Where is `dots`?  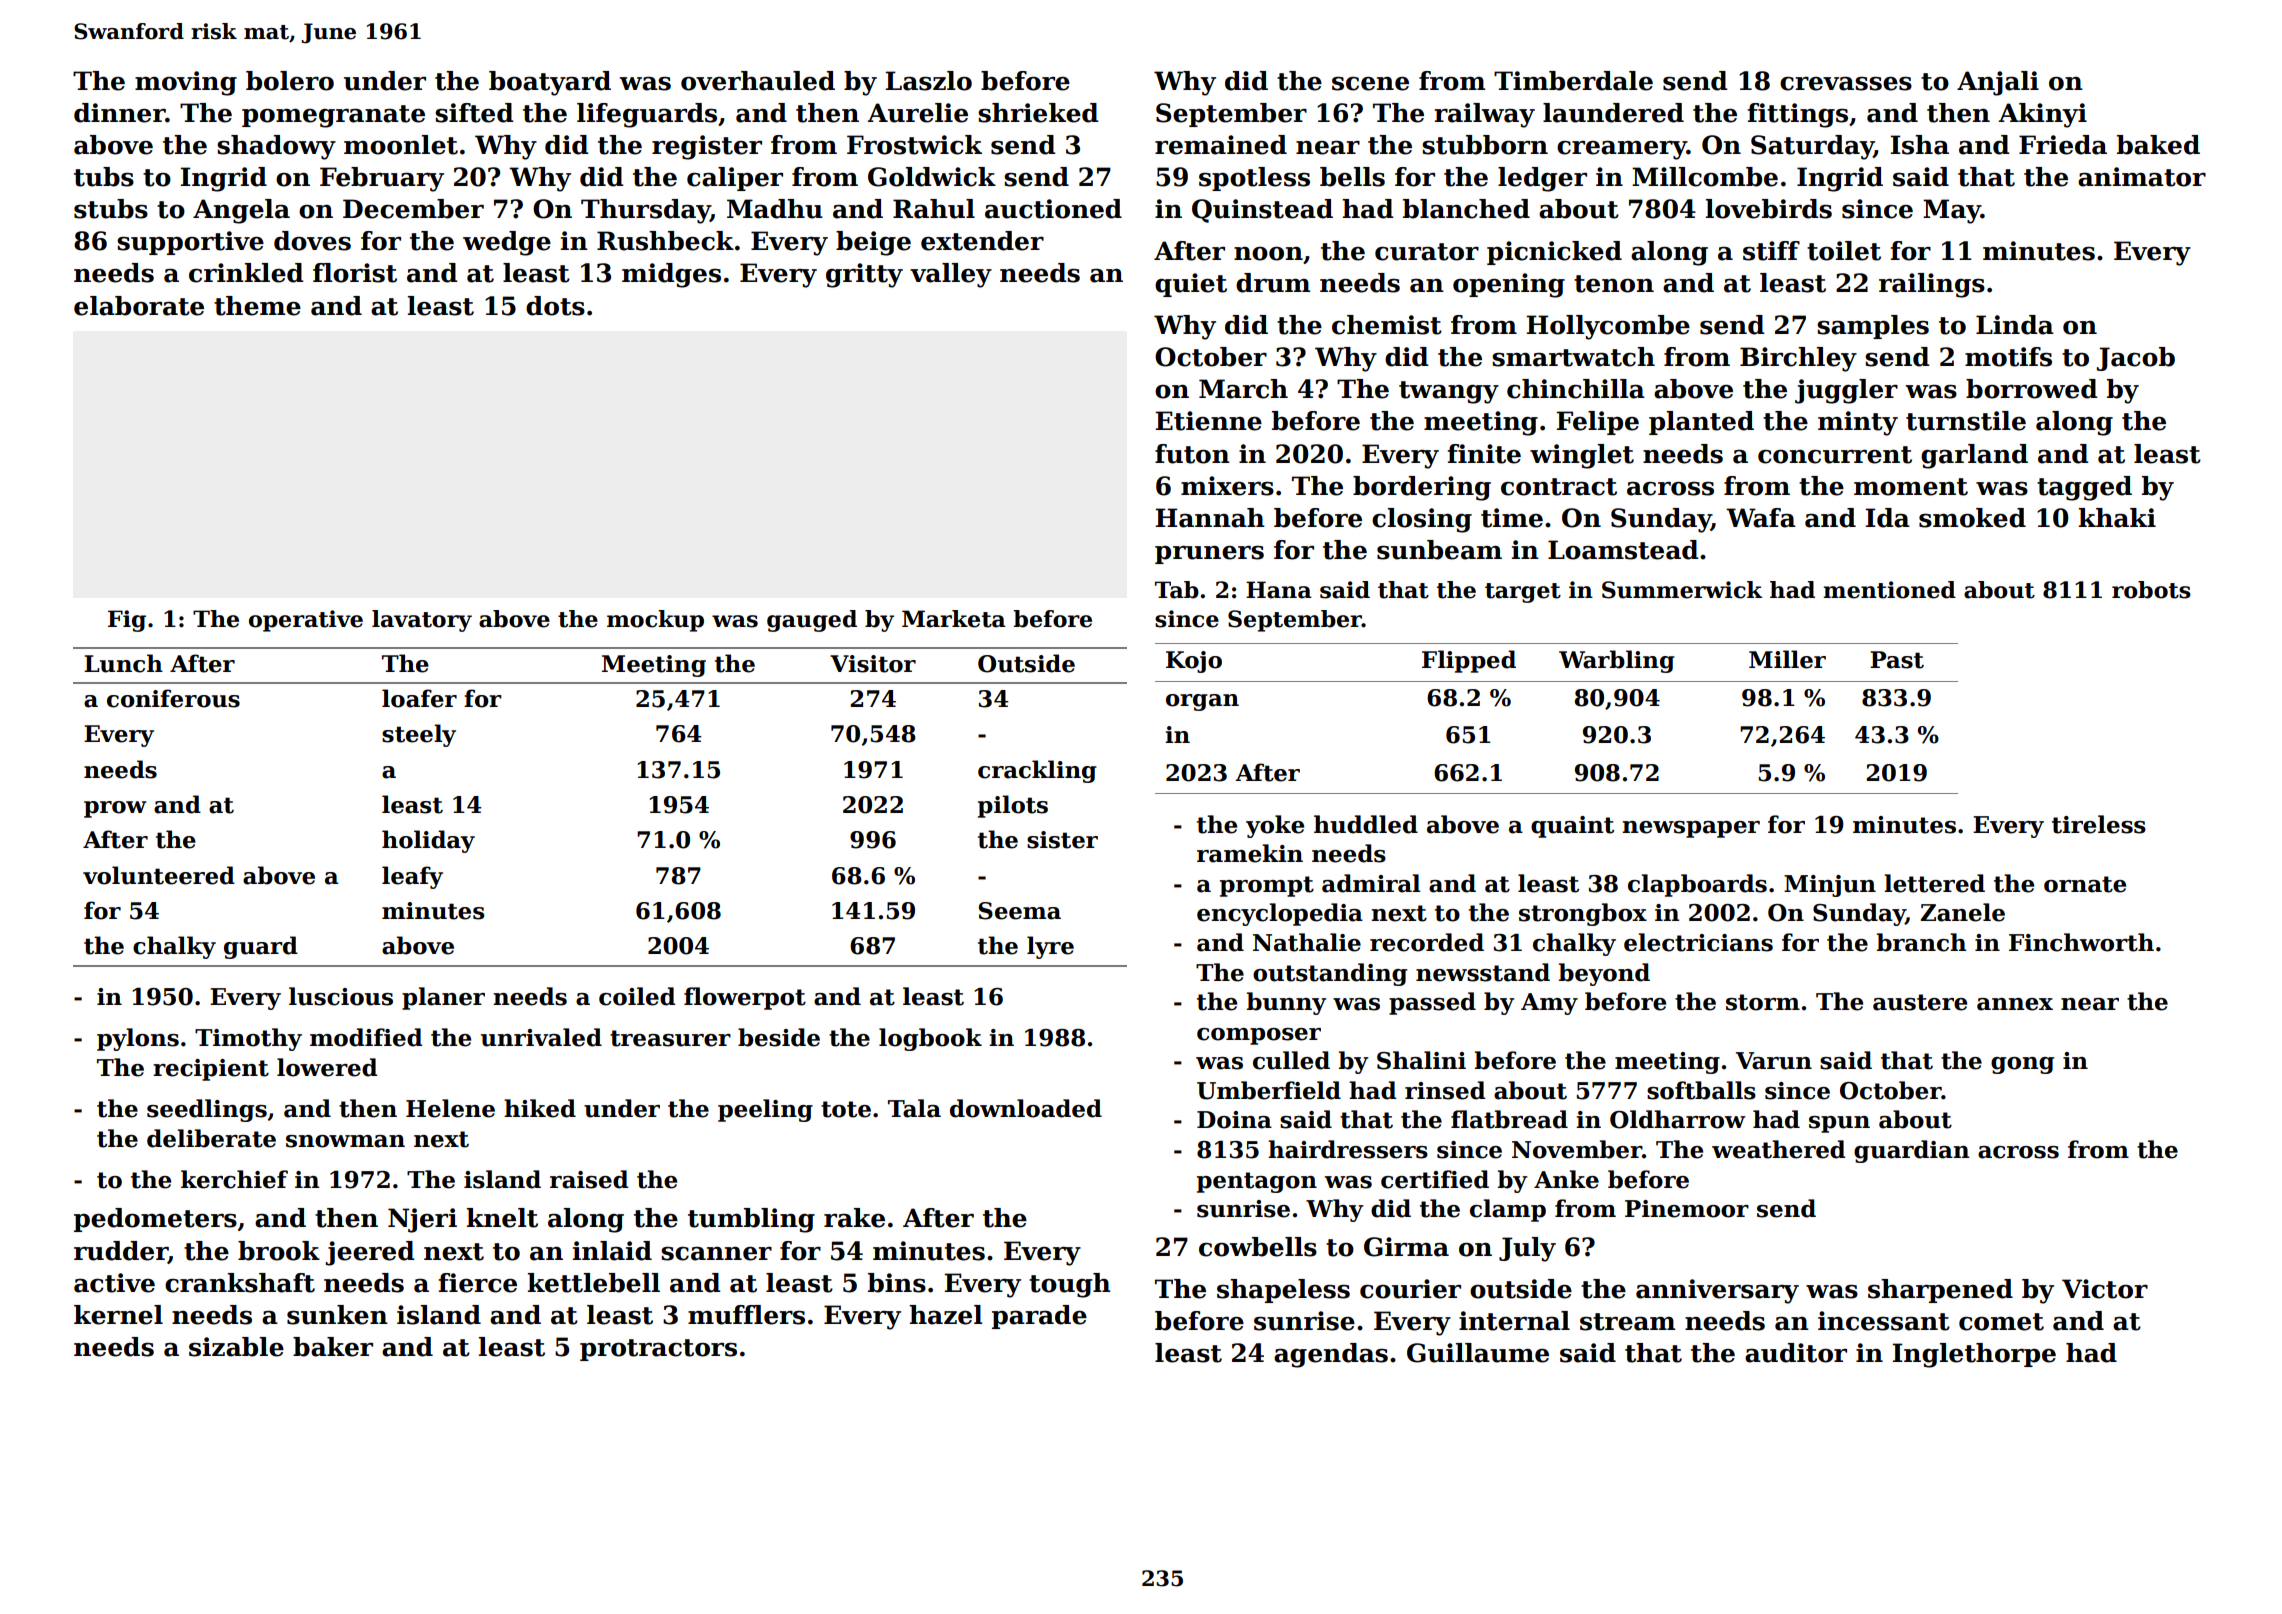
dots is located at coordinates (555, 306).
